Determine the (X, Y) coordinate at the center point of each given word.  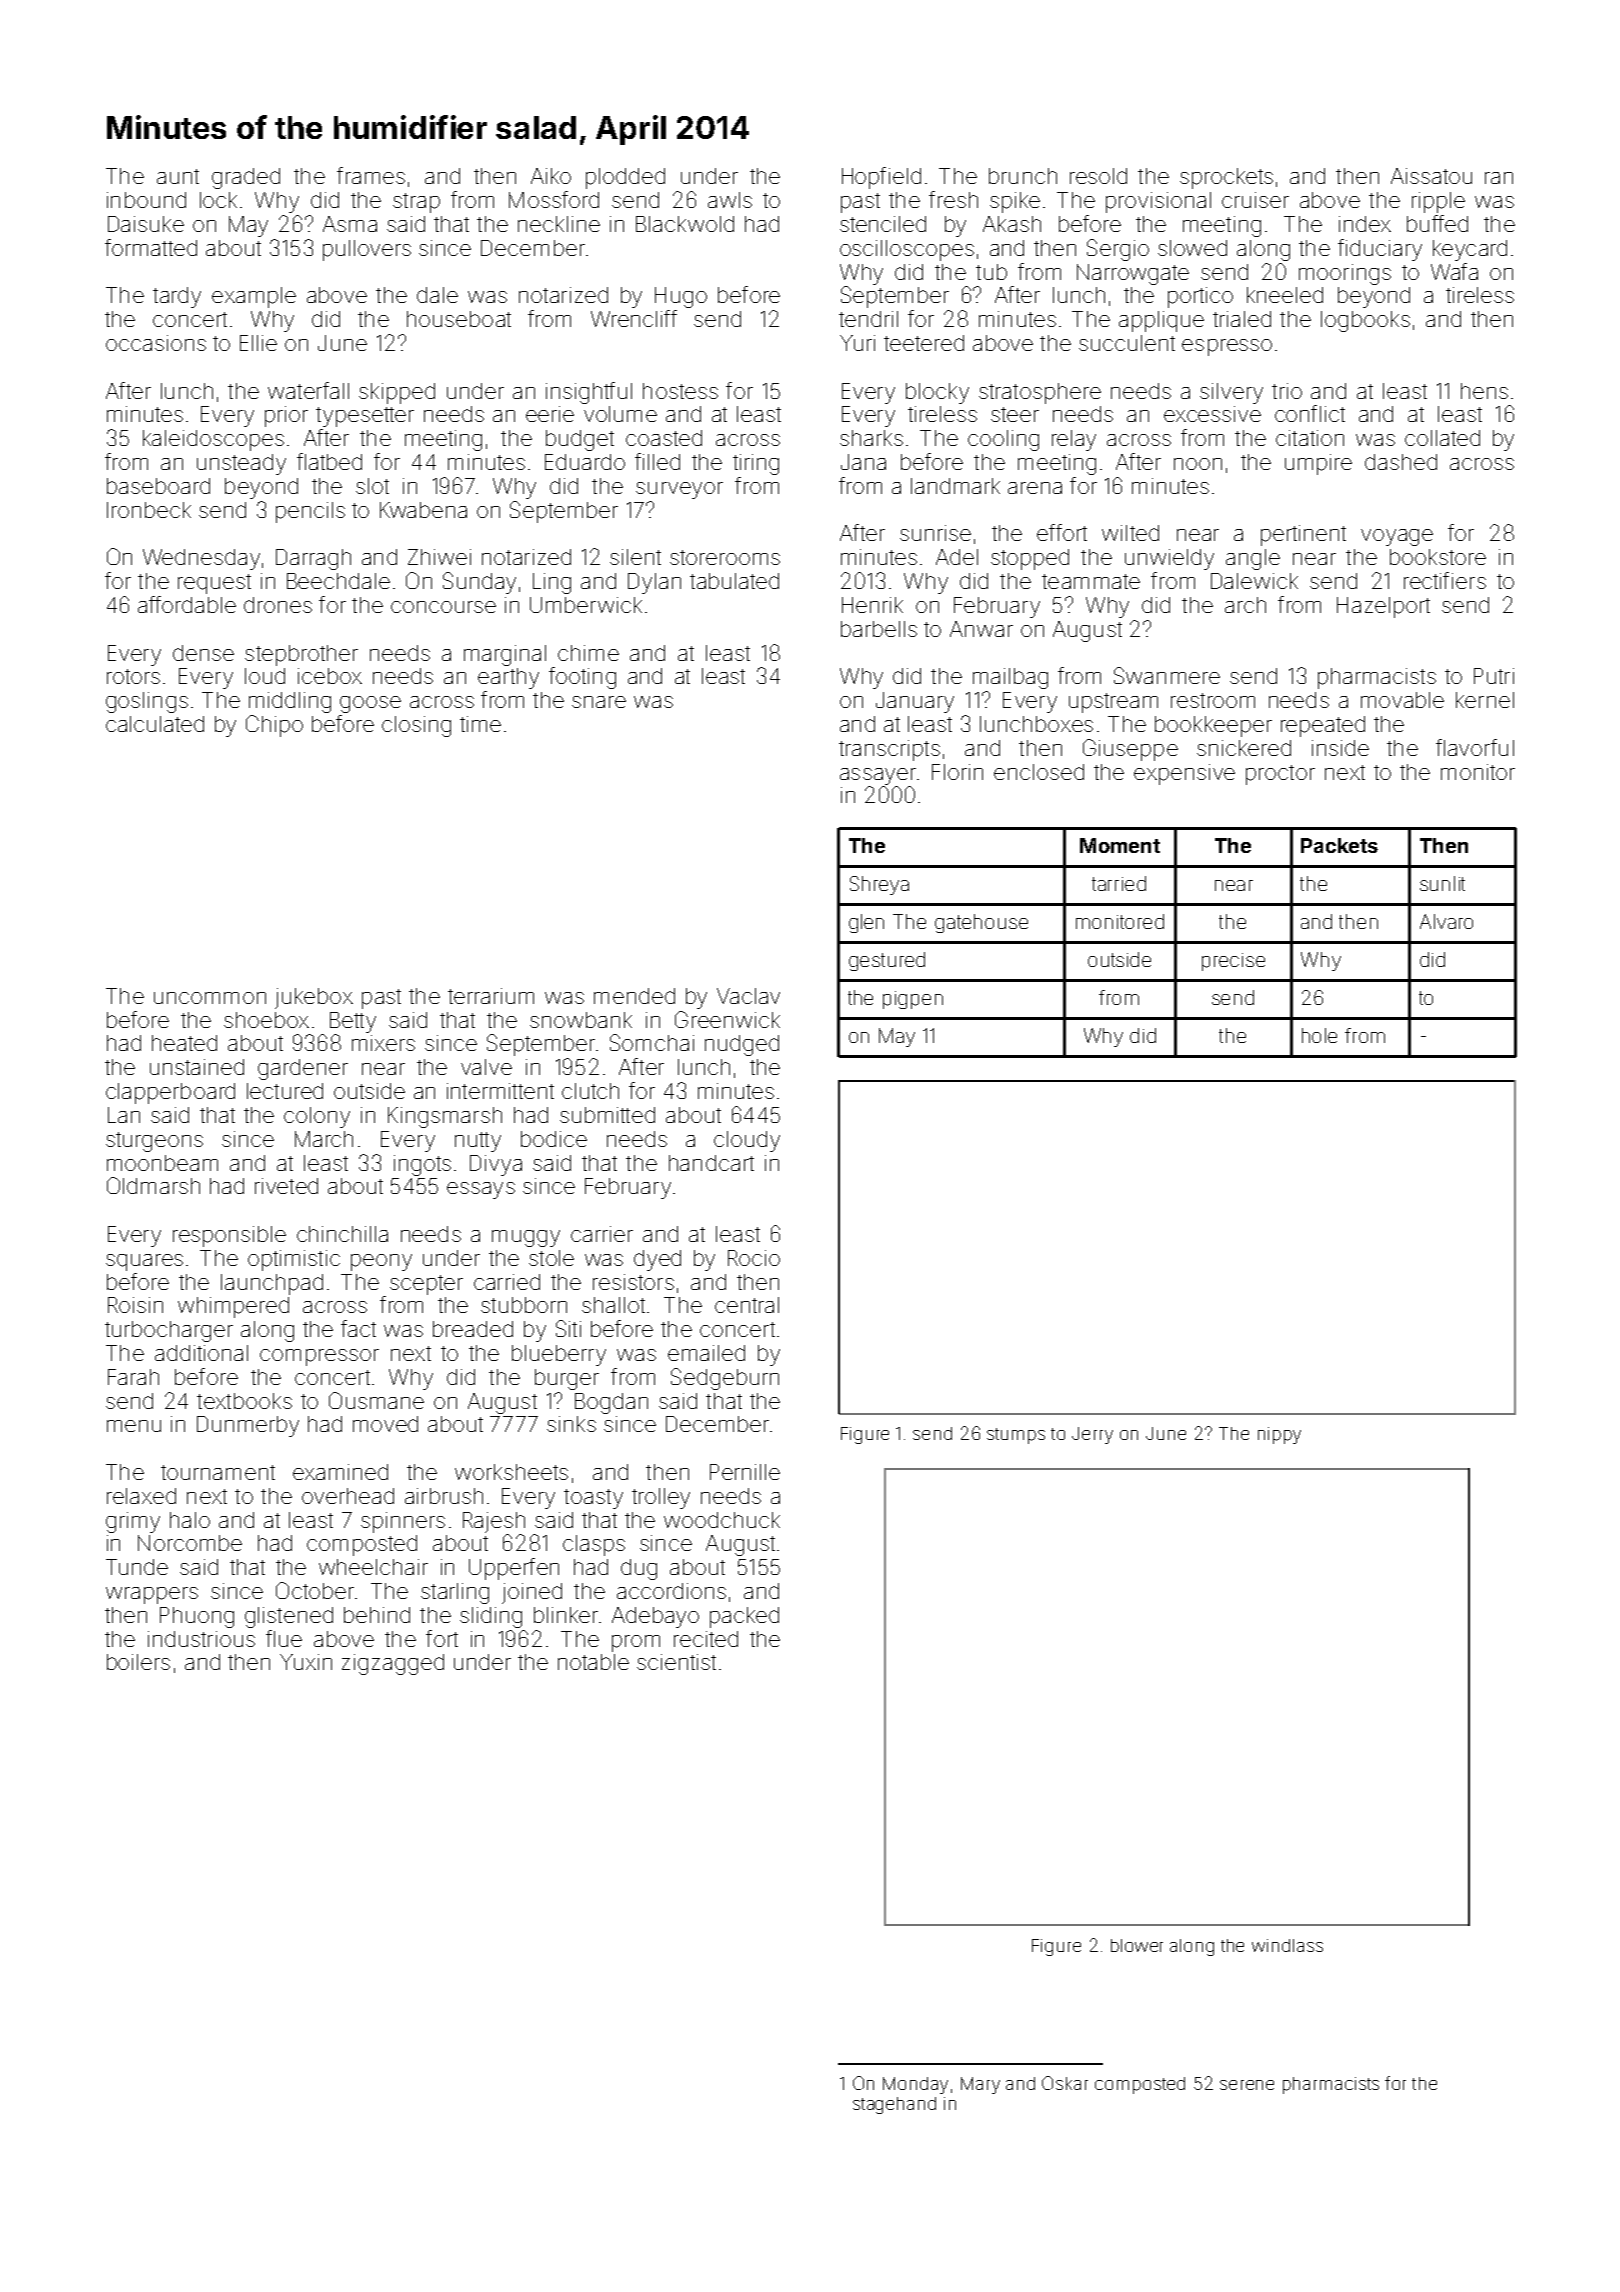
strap (416, 203)
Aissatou (1431, 176)
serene (1247, 2085)
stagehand (894, 2105)
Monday (915, 2085)
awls (730, 200)
